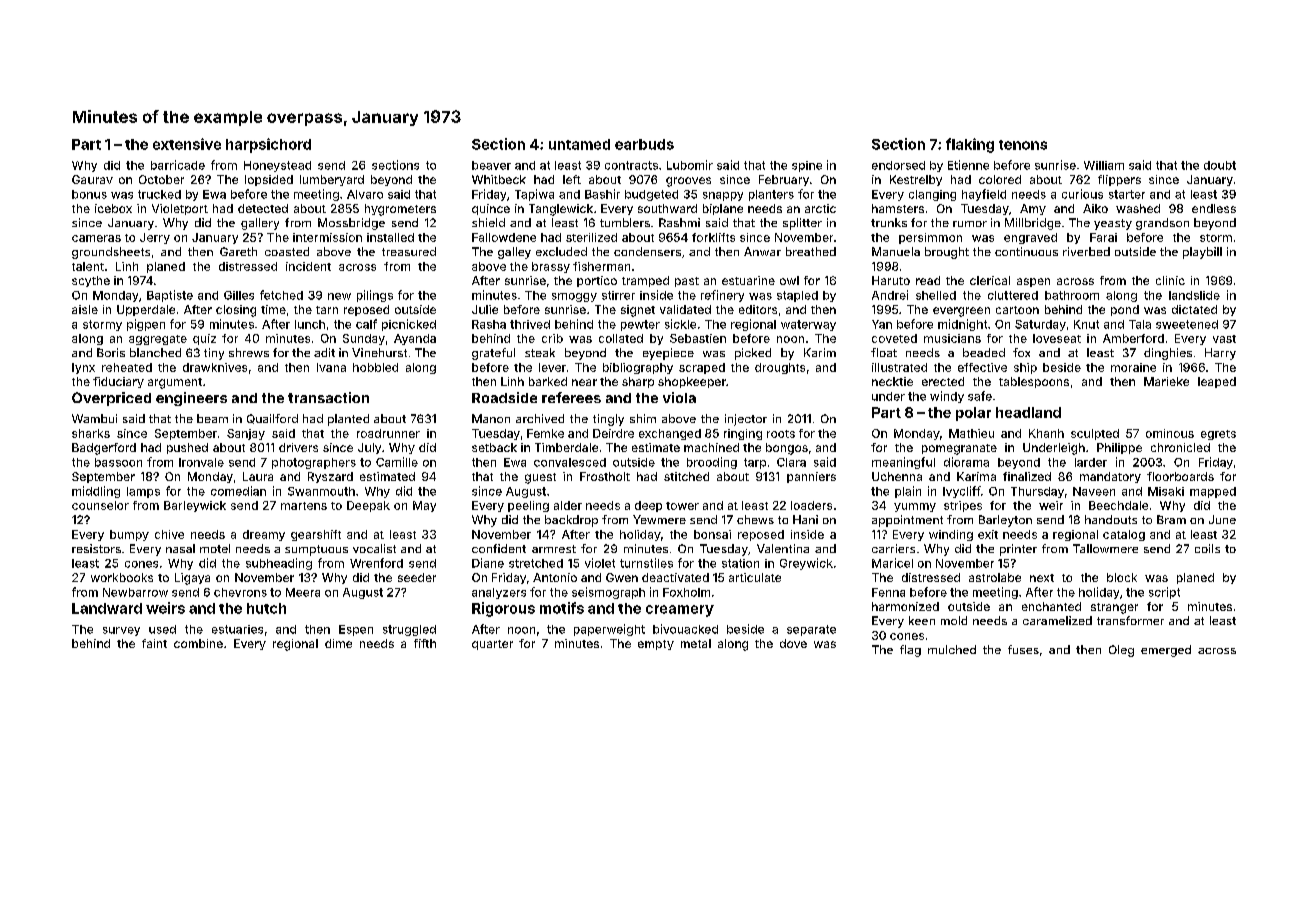 Image resolution: width=1308 pixels, height=924 pixels. Describe the element at coordinates (1017, 310) in the screenshot. I see `cartoon` at that location.
